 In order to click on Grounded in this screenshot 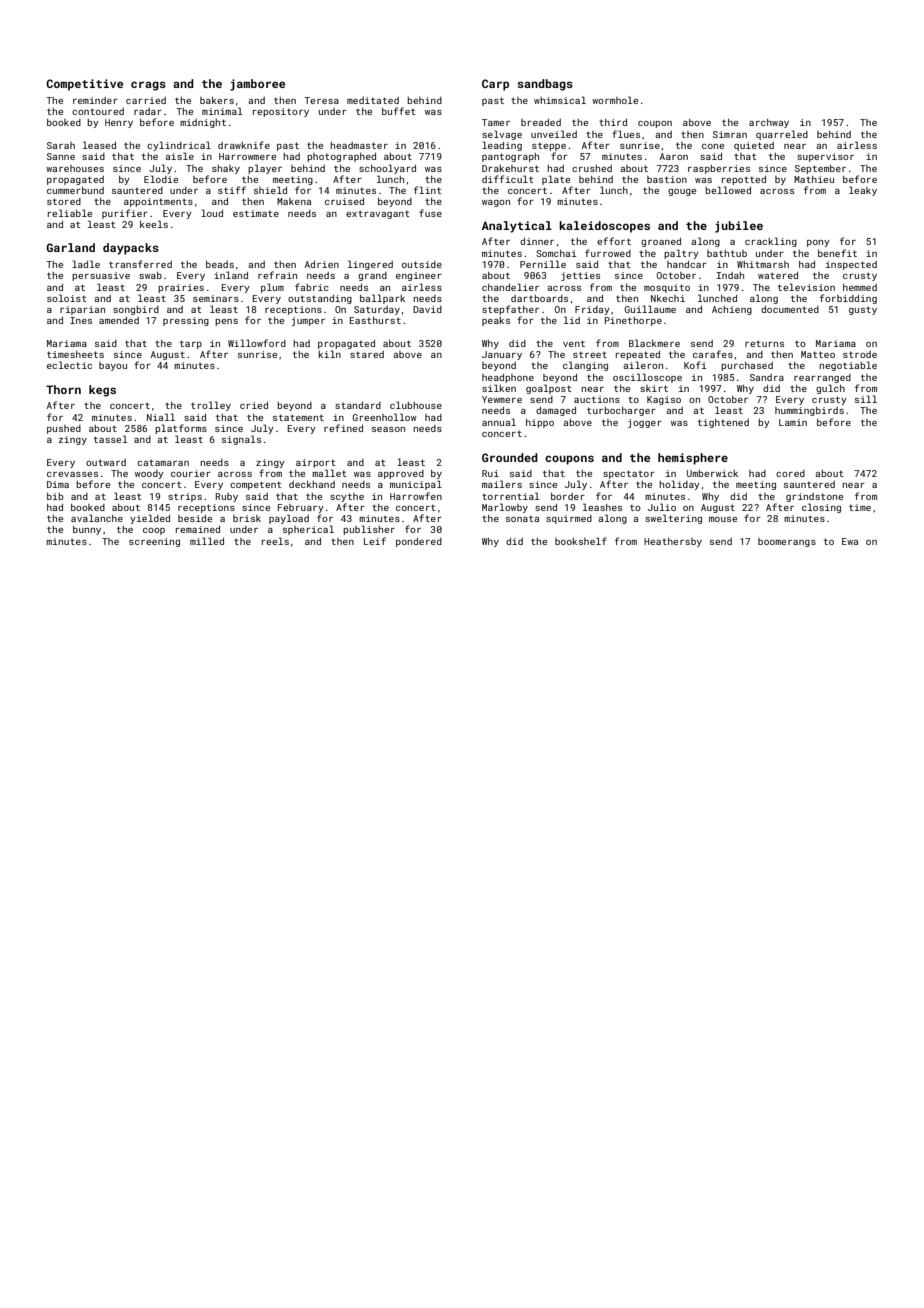, I will do `click(510, 457)`.
